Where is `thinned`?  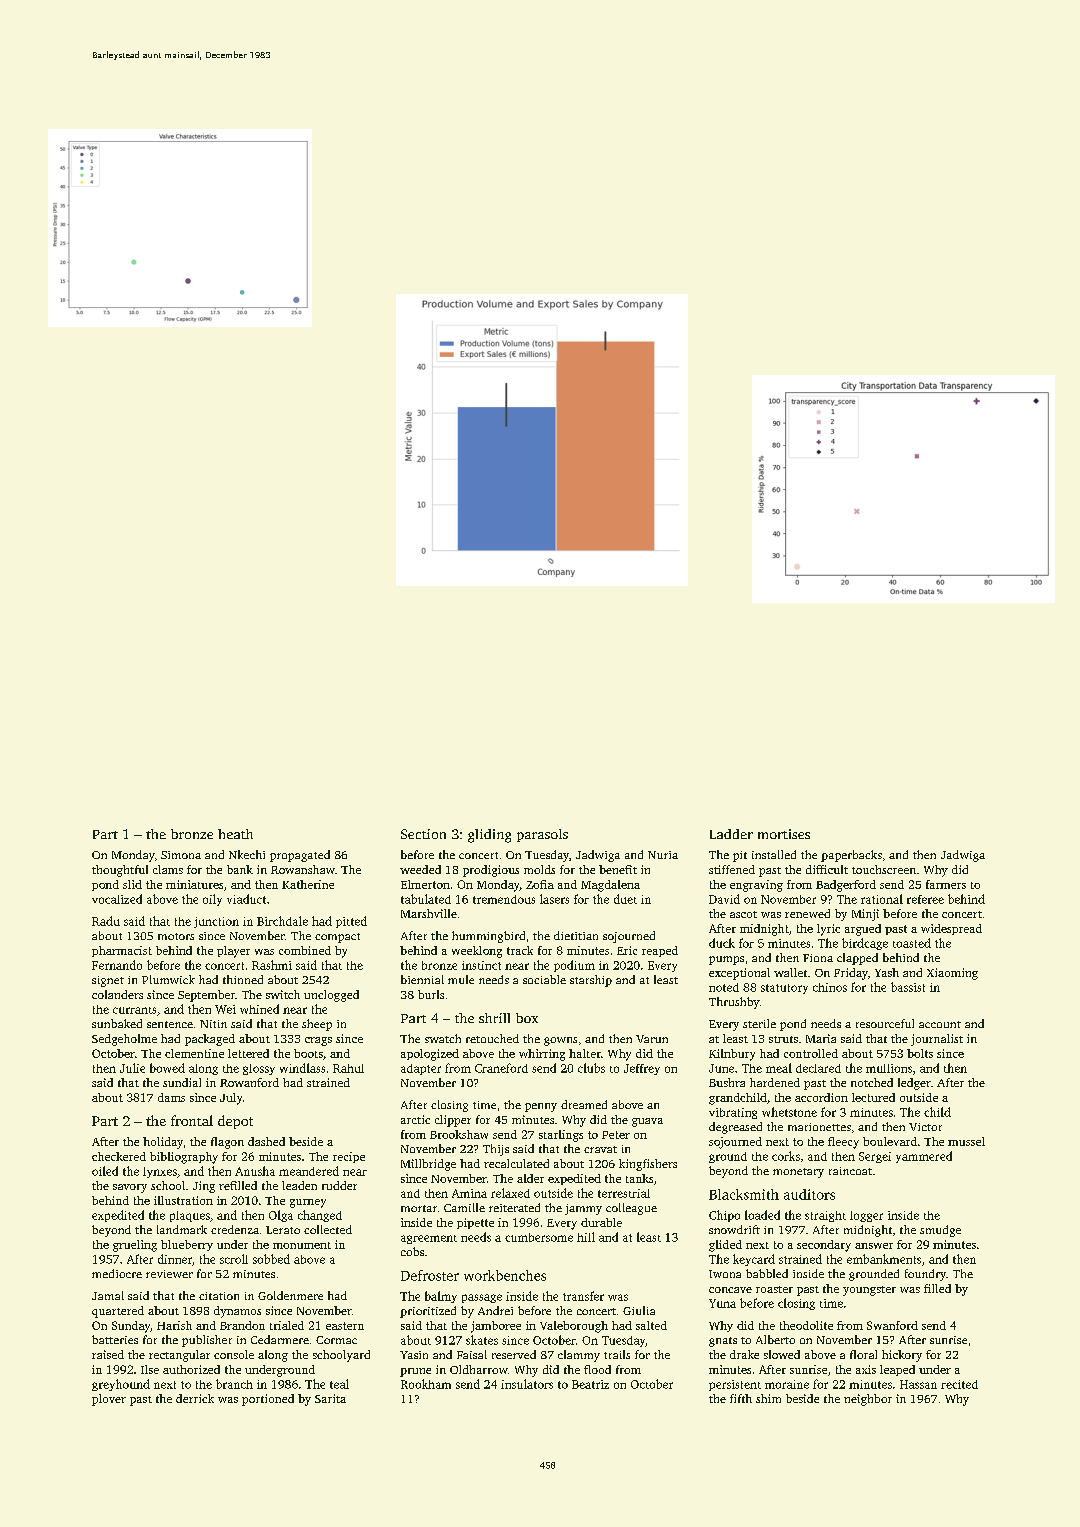 thinned is located at coordinates (243, 979).
